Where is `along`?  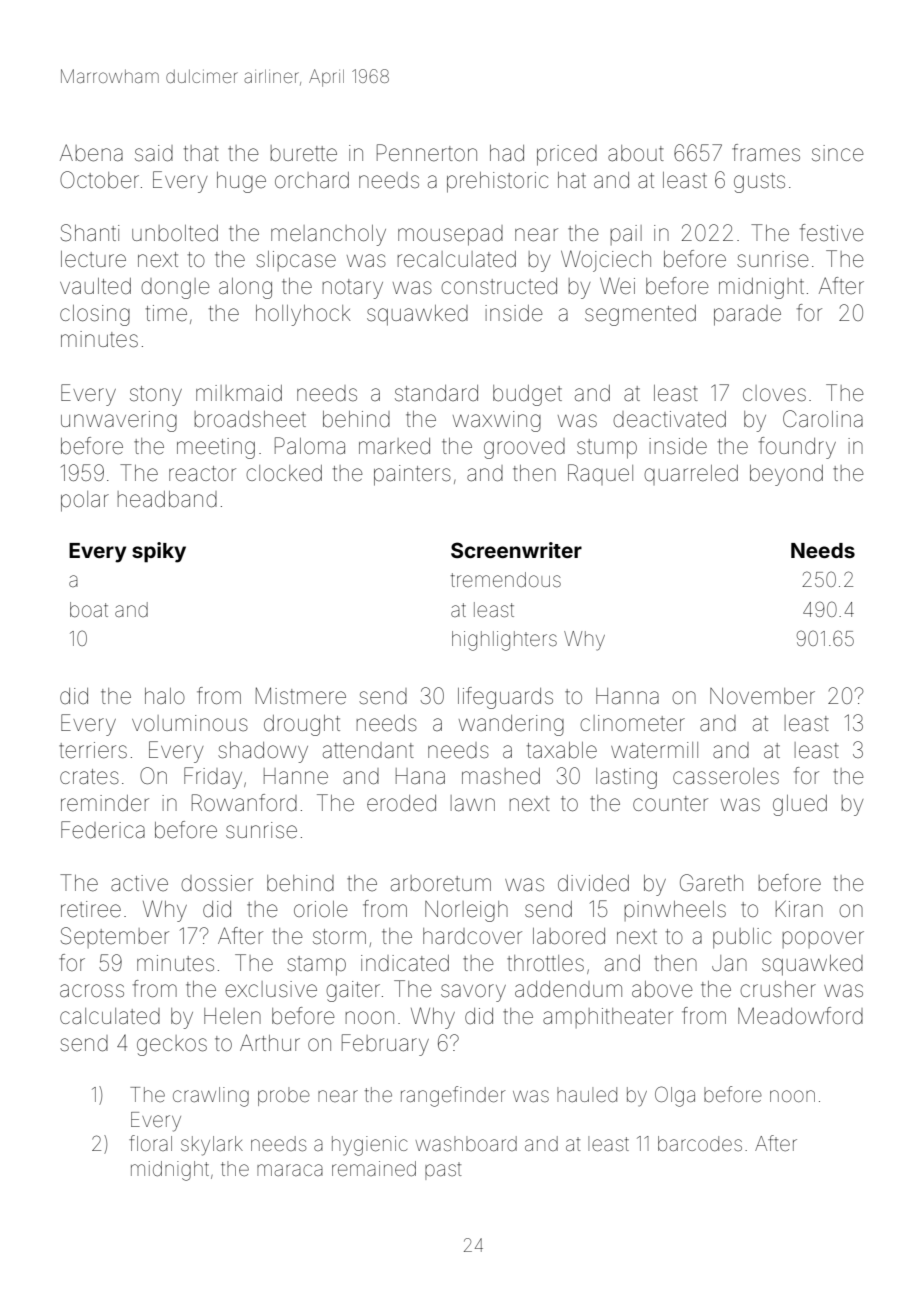
along is located at coordinates (245, 288).
